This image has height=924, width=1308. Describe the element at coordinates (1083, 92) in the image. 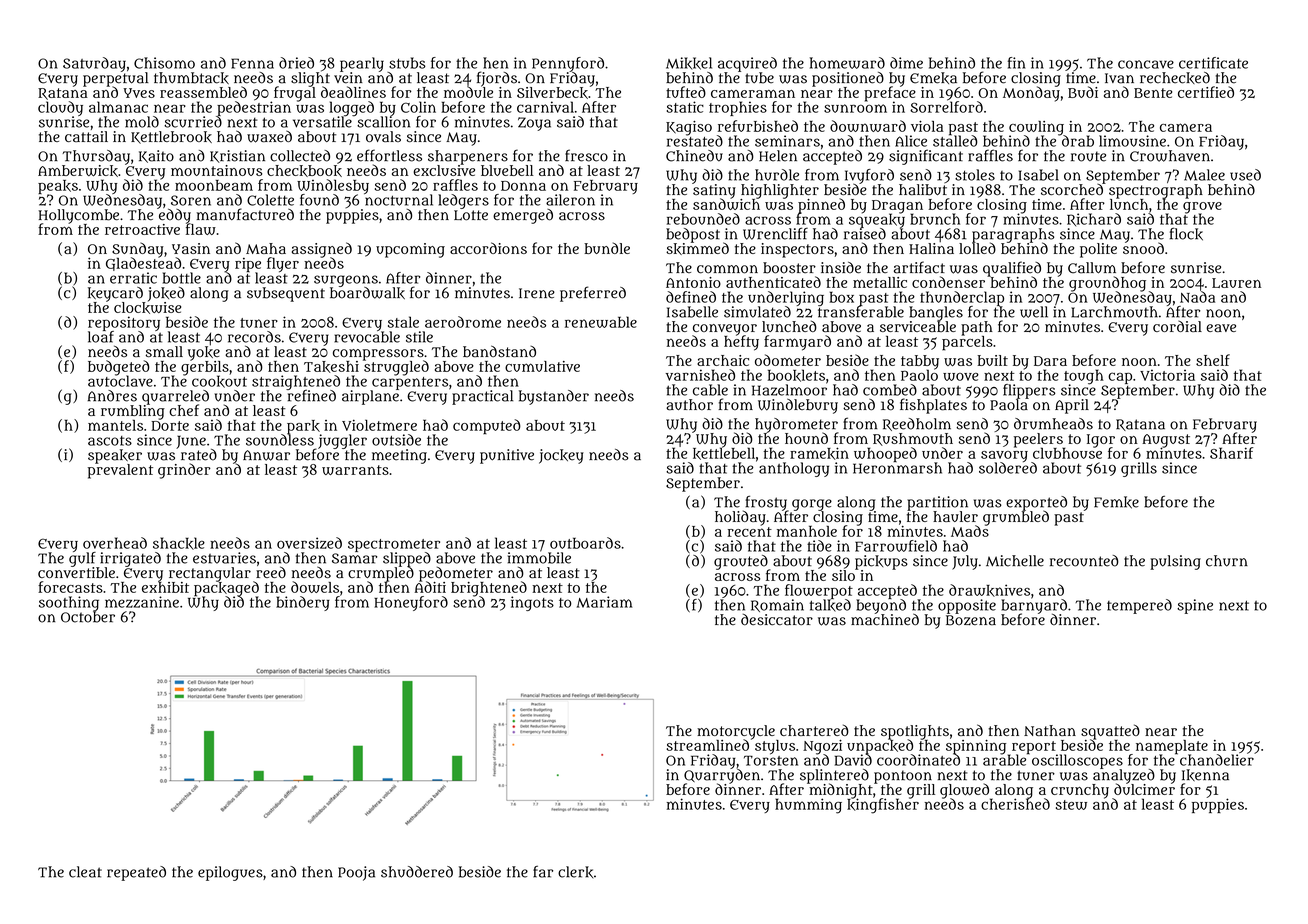

I see `Budi` at that location.
